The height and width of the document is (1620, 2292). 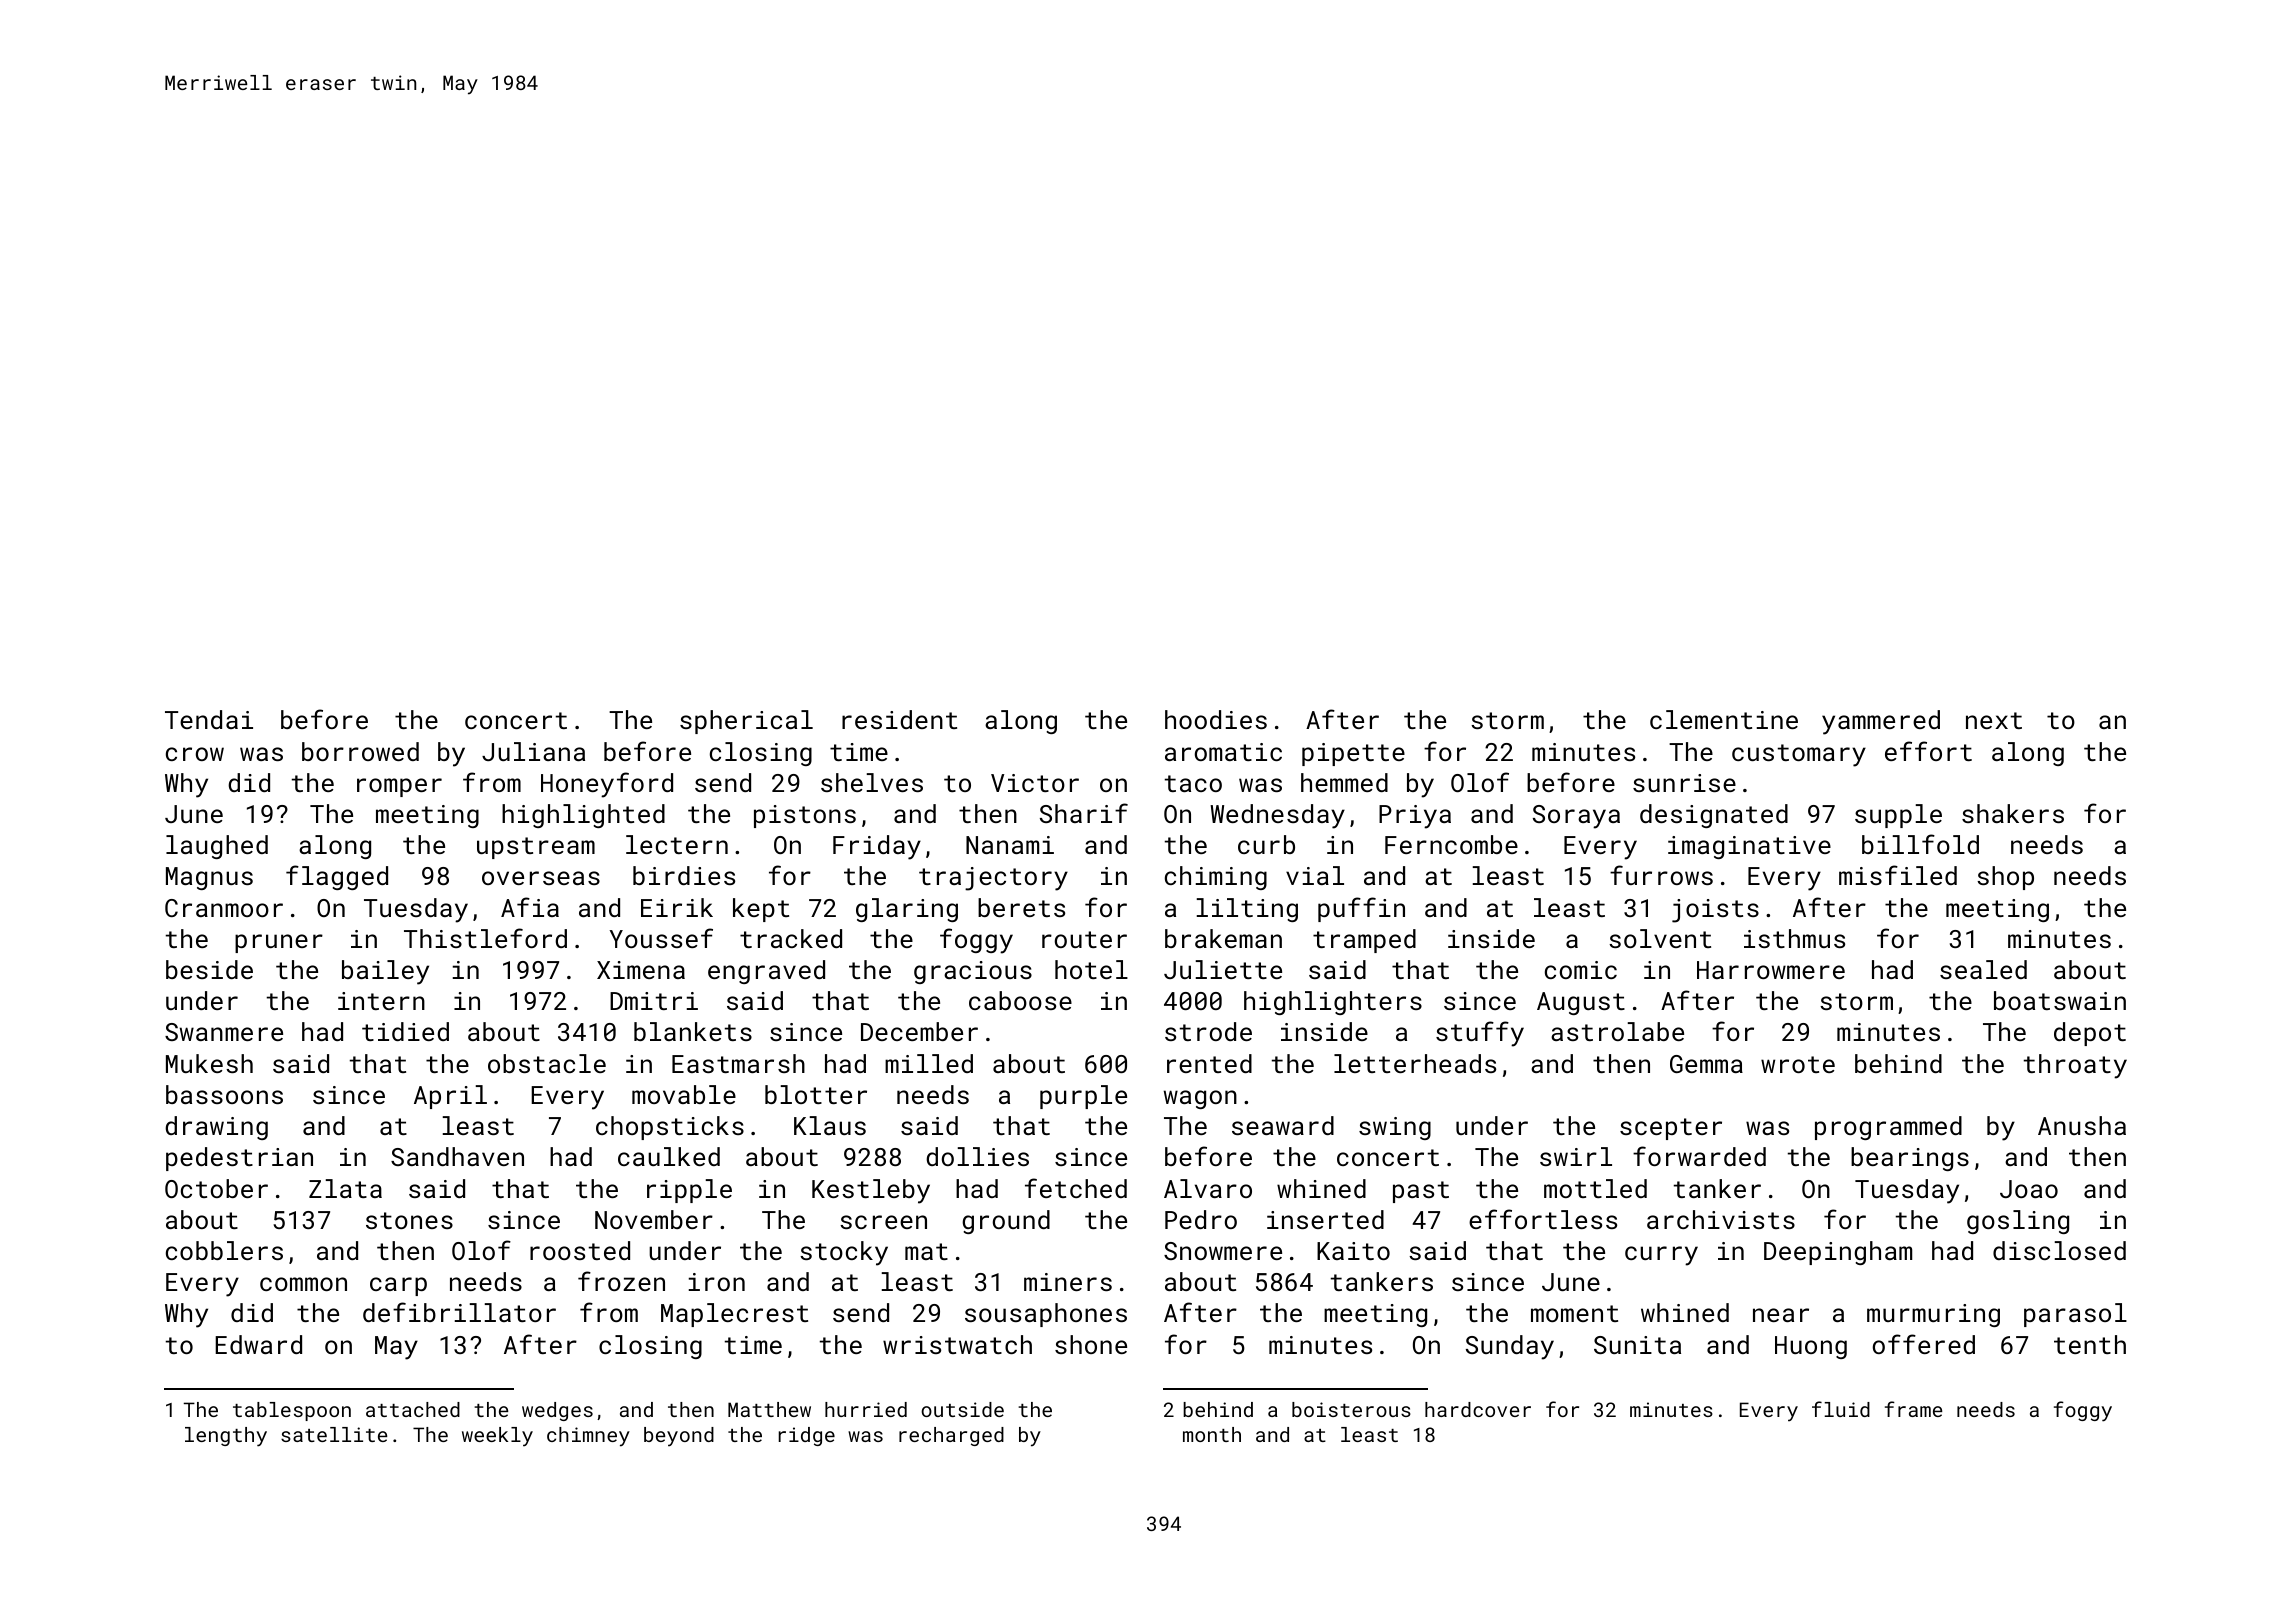 What do you see at coordinates (1216, 719) in the document?
I see `hoodies` at bounding box center [1216, 719].
